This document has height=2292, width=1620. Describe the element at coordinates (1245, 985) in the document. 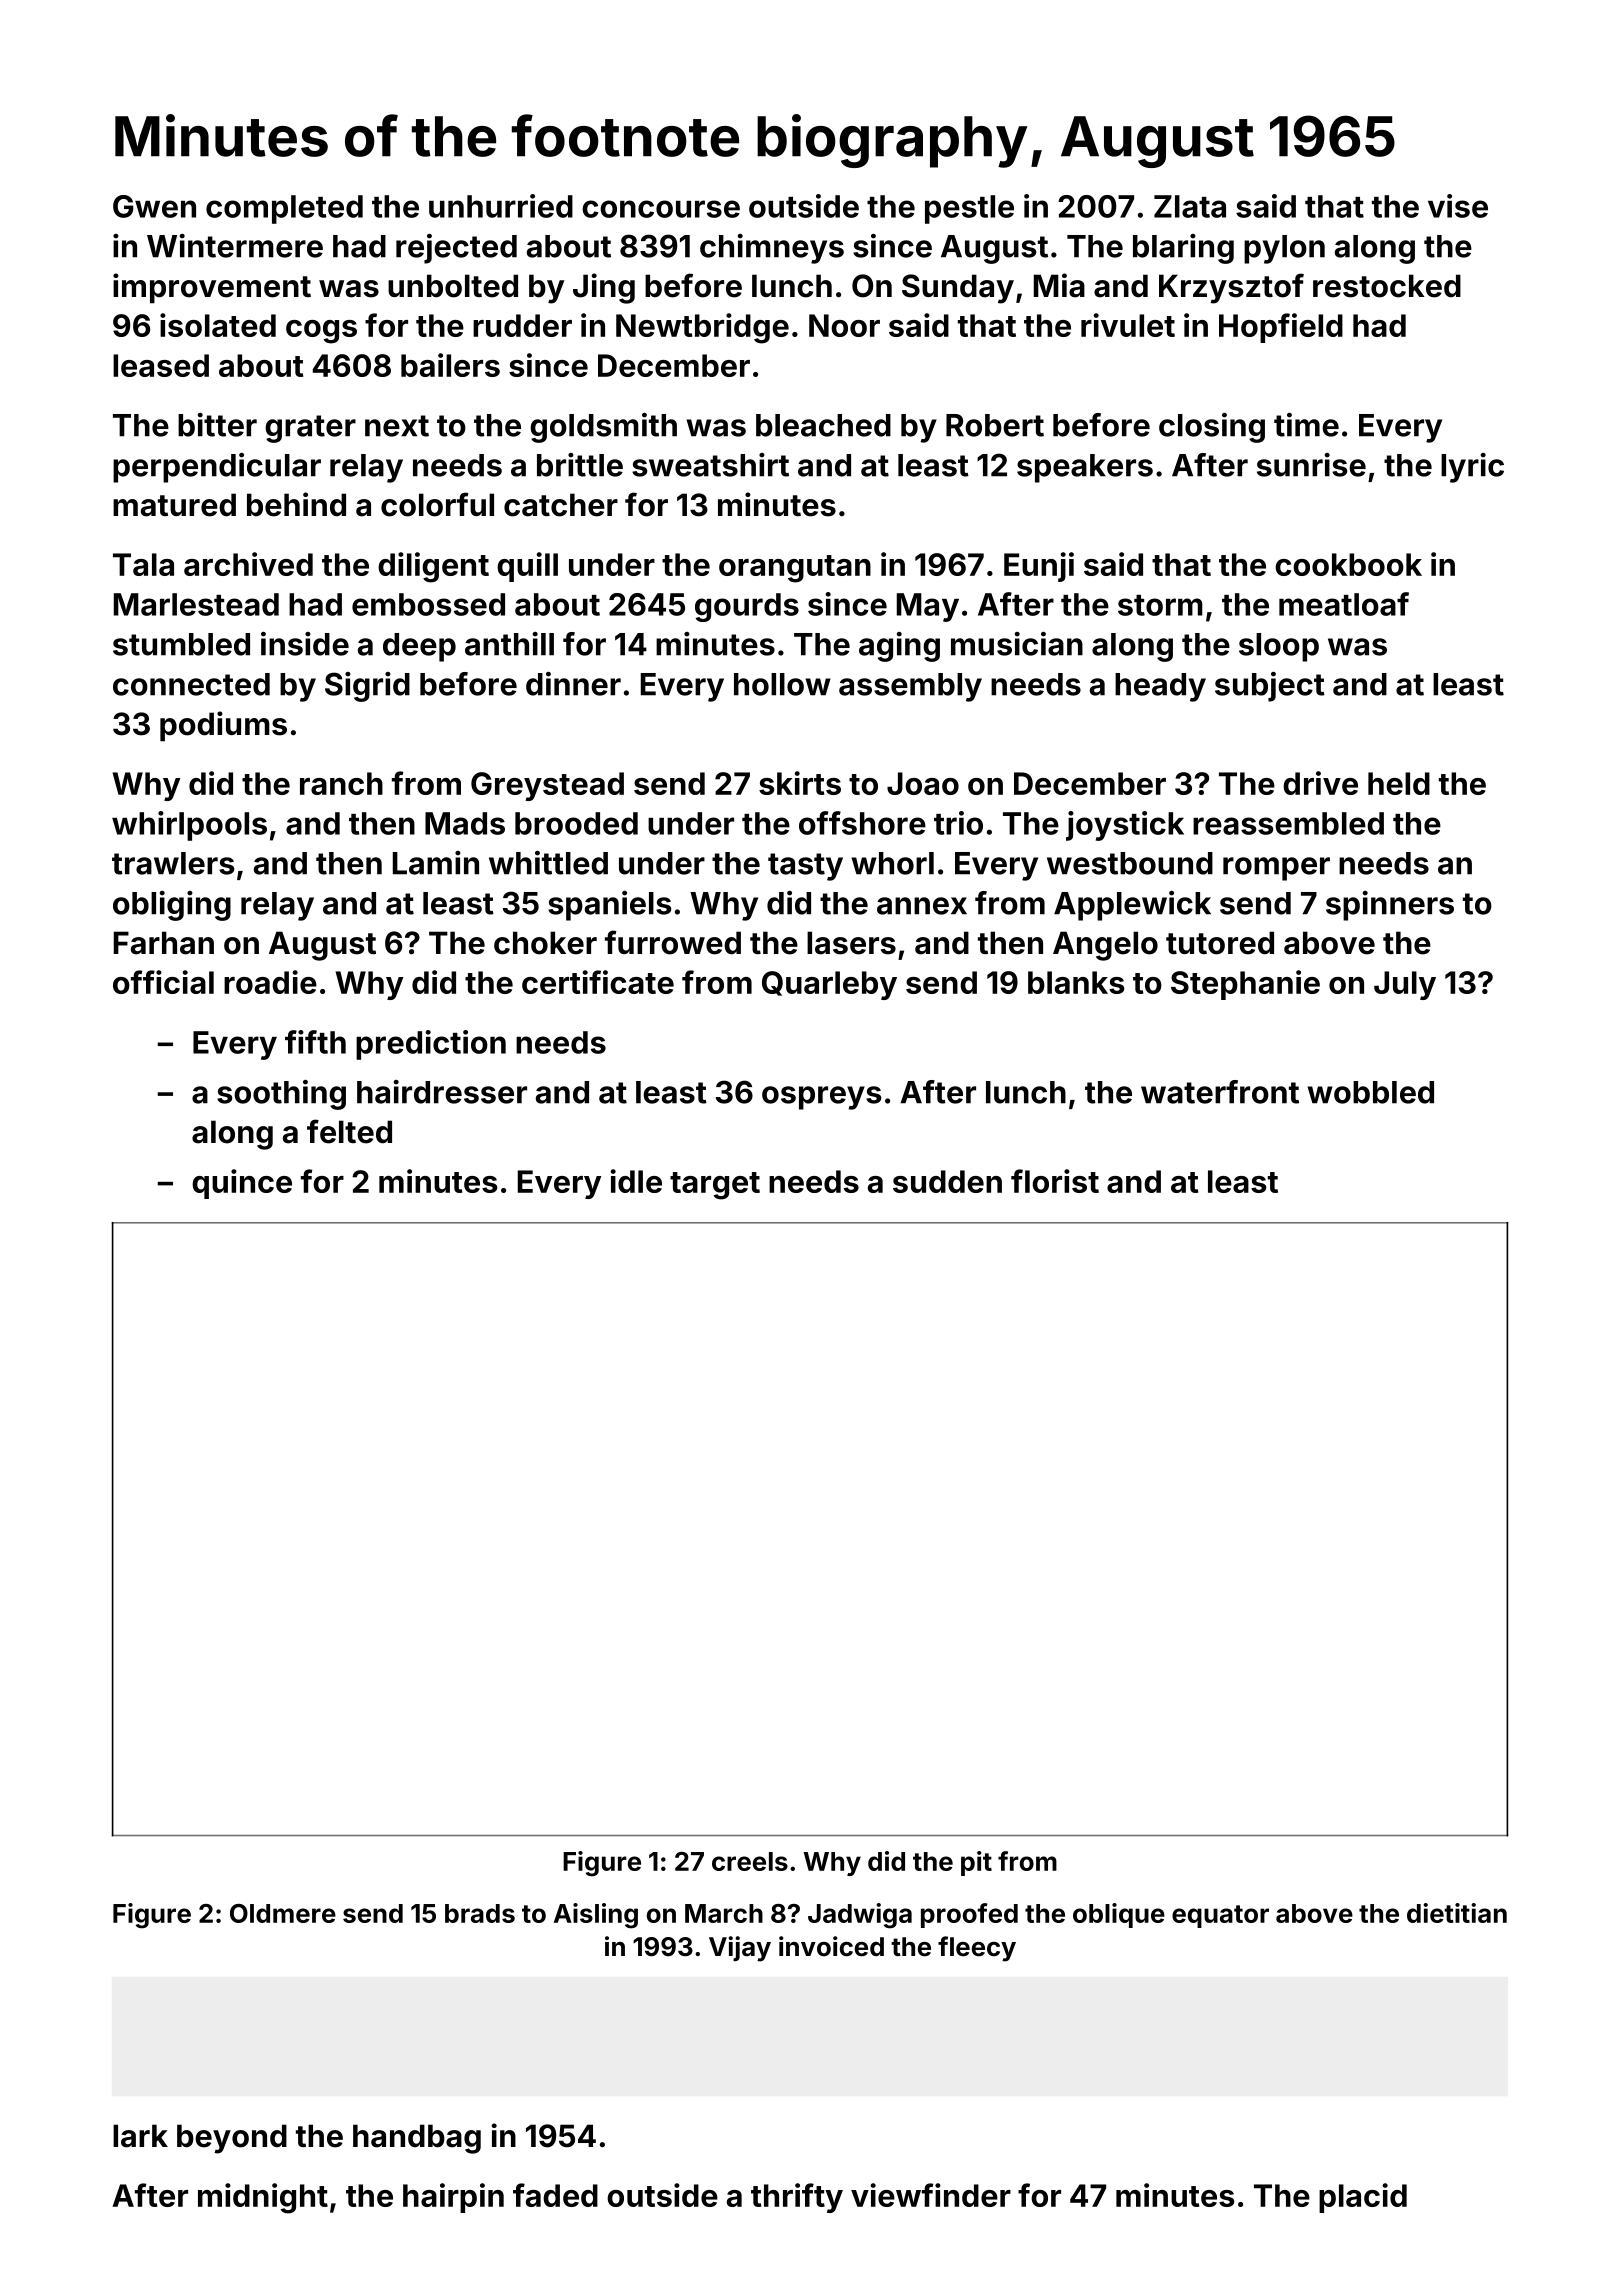

I see `Stephanie` at that location.
